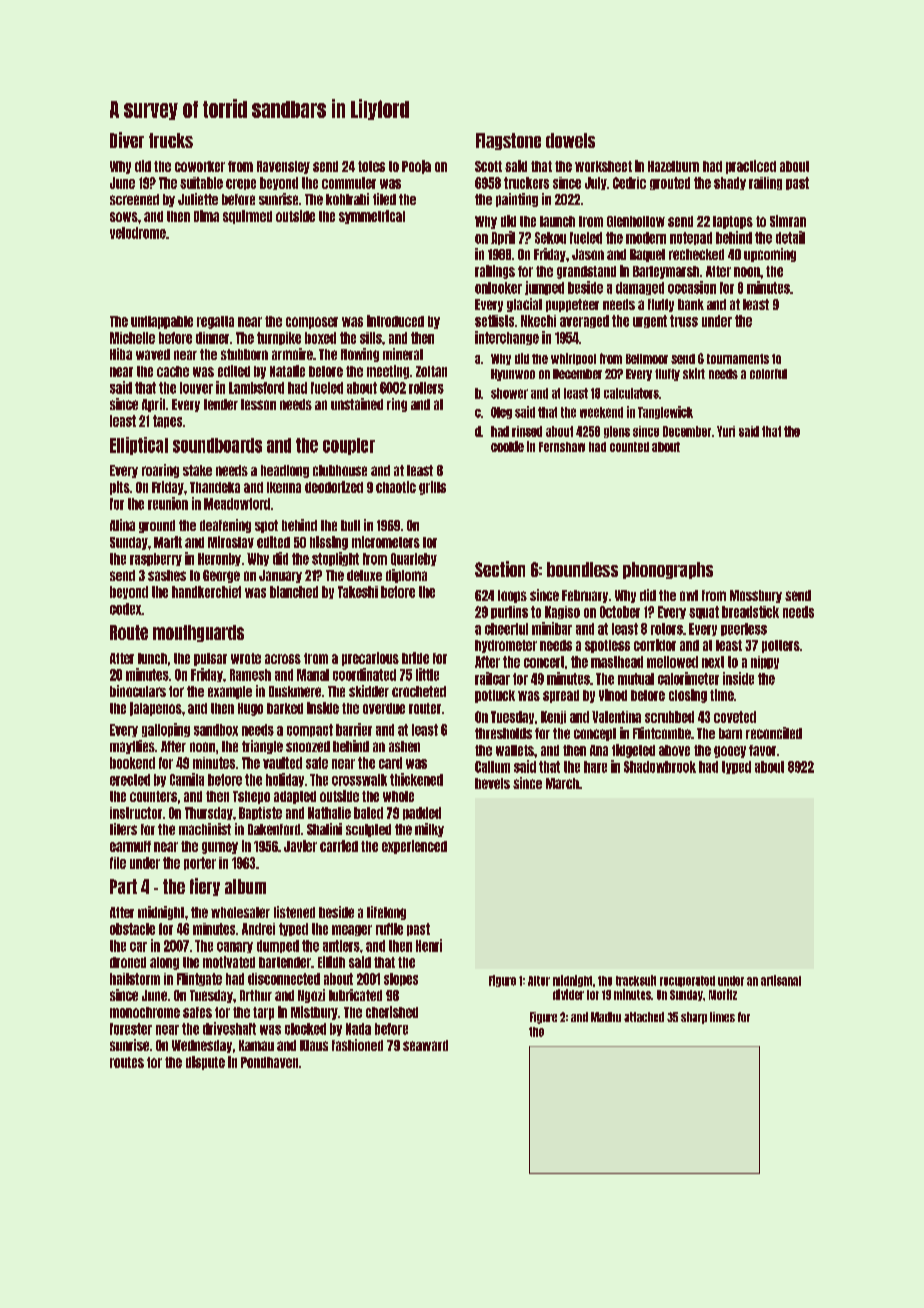 The width and height of the screenshot is (924, 1308). I want to click on practiced, so click(751, 167).
